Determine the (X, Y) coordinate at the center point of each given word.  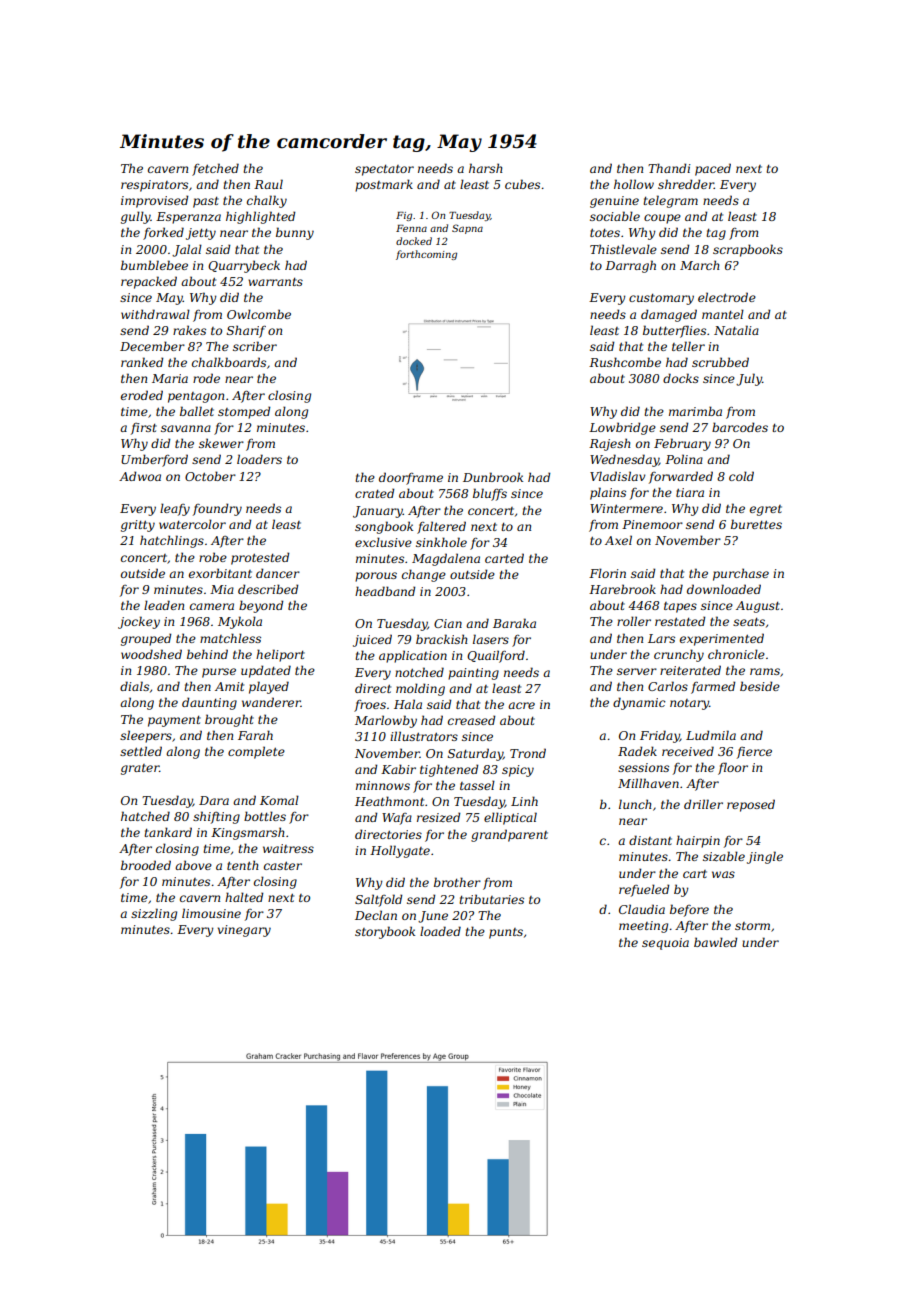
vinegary (244, 931)
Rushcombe (625, 362)
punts (506, 933)
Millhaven (648, 783)
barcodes (740, 427)
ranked (142, 362)
